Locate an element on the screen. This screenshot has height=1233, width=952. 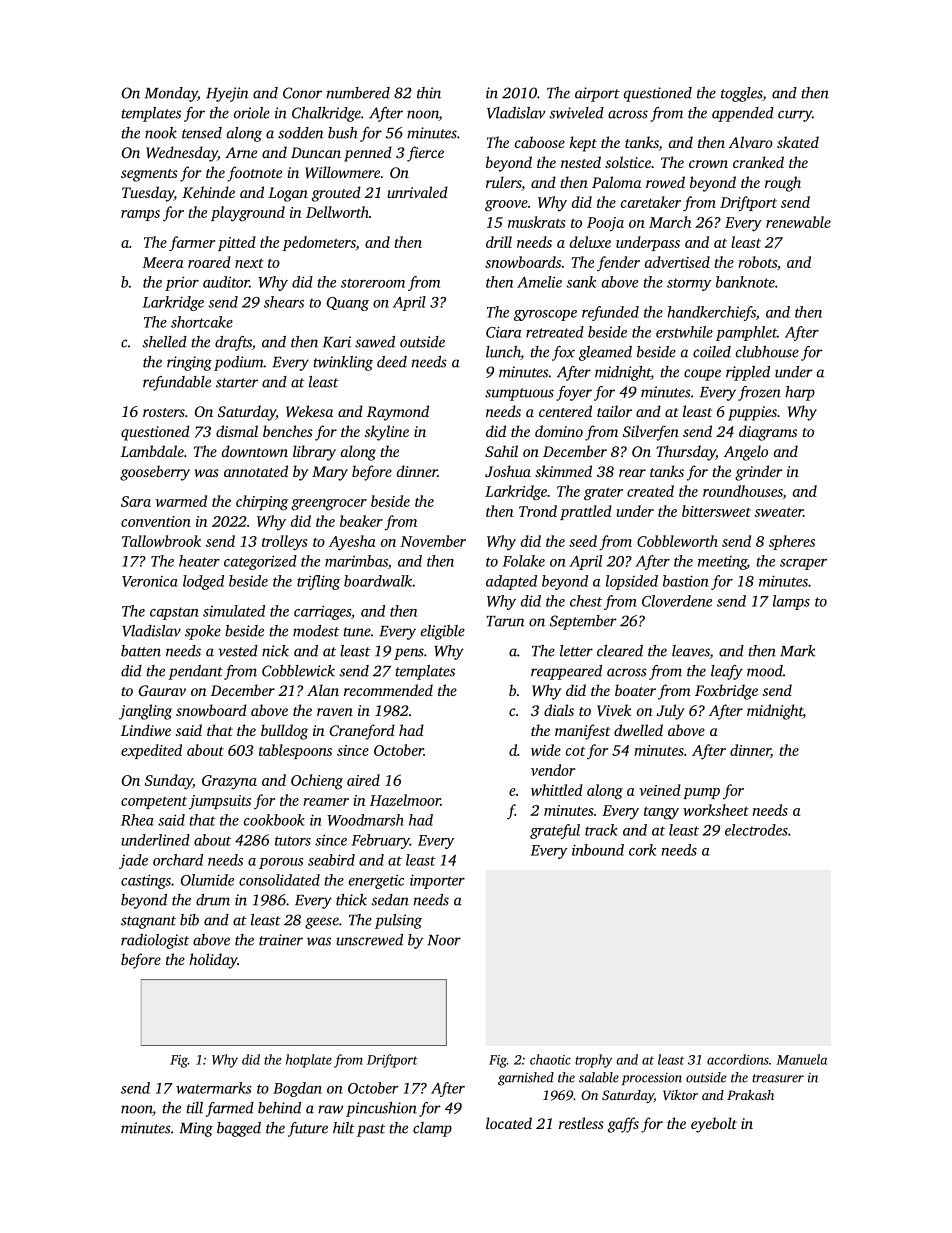
thin is located at coordinates (429, 93).
